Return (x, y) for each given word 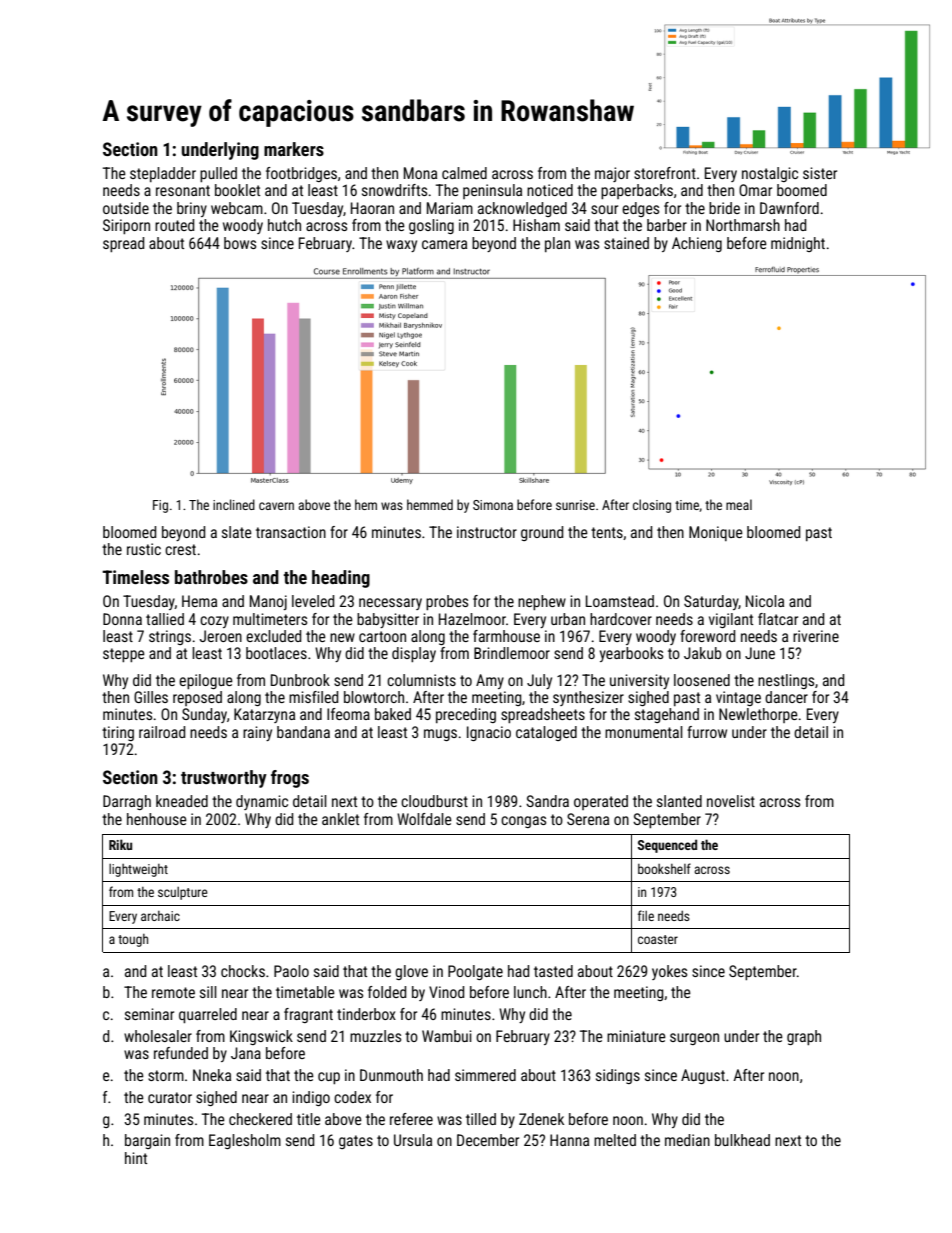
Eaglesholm (245, 1141)
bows (240, 243)
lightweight (138, 870)
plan (557, 244)
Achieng (697, 244)
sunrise (575, 505)
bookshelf (664, 868)
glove (411, 972)
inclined (234, 504)
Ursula (413, 1140)
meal (739, 504)
